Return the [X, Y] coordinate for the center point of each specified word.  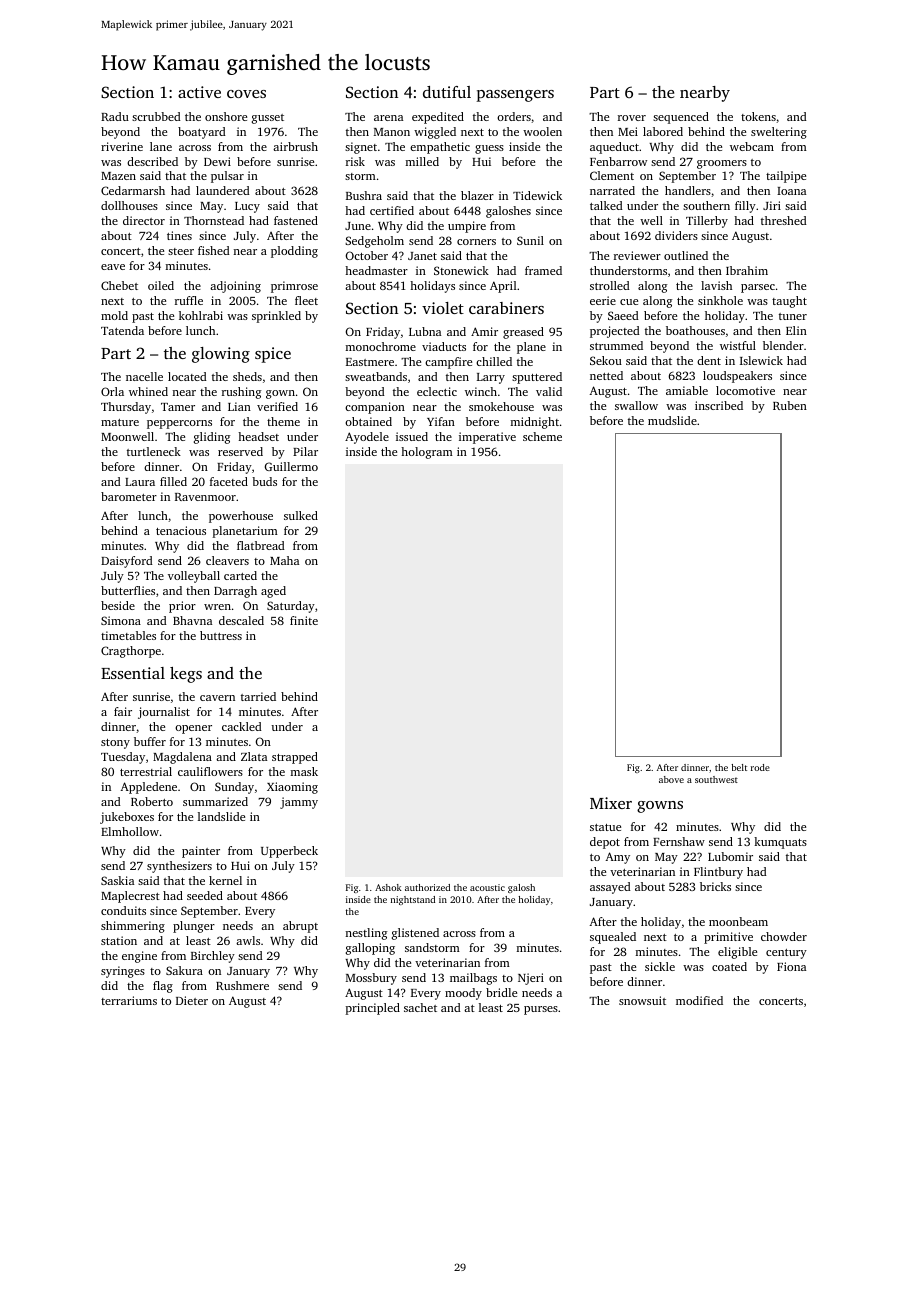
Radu [115, 116]
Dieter [192, 1000]
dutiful [447, 92]
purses [541, 1010]
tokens [758, 116]
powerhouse [241, 517]
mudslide [672, 420]
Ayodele [367, 438]
